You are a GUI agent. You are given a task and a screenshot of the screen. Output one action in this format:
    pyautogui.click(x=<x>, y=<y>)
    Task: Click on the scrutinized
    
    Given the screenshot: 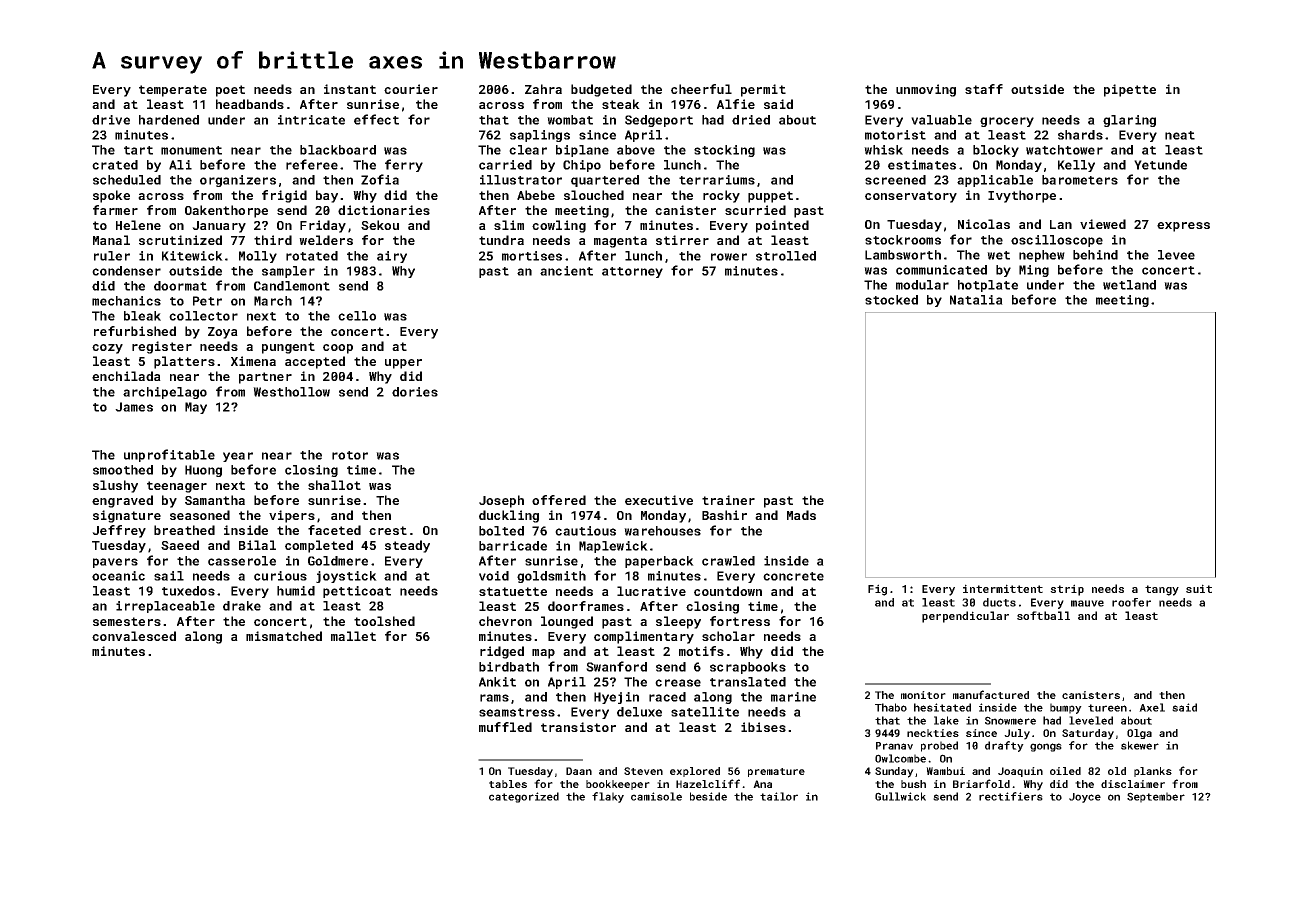 What is the action you would take?
    pyautogui.click(x=180, y=240)
